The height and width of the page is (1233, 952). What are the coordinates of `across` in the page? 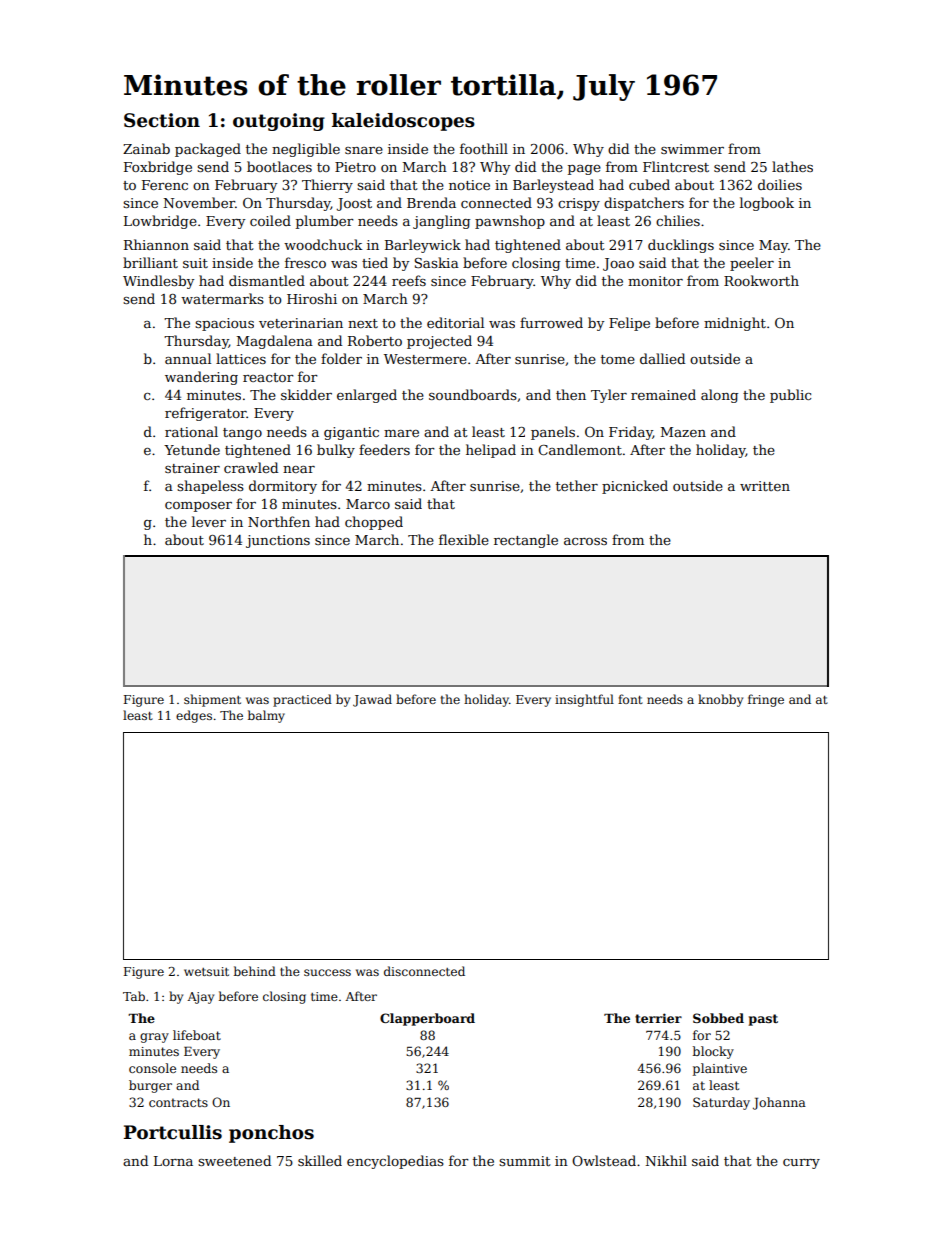 It's located at (585, 541).
